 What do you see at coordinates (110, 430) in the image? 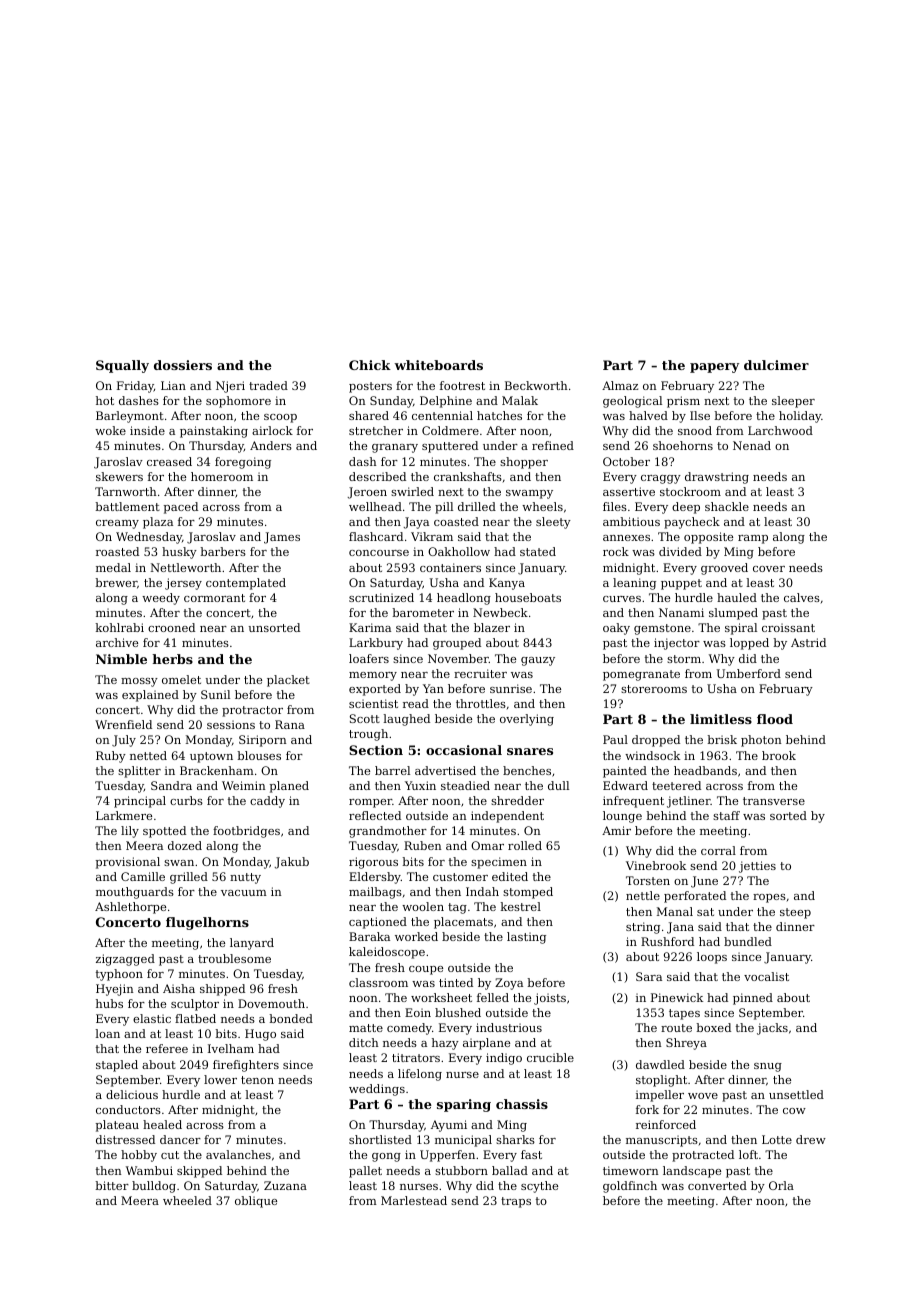
I see `woke` at bounding box center [110, 430].
